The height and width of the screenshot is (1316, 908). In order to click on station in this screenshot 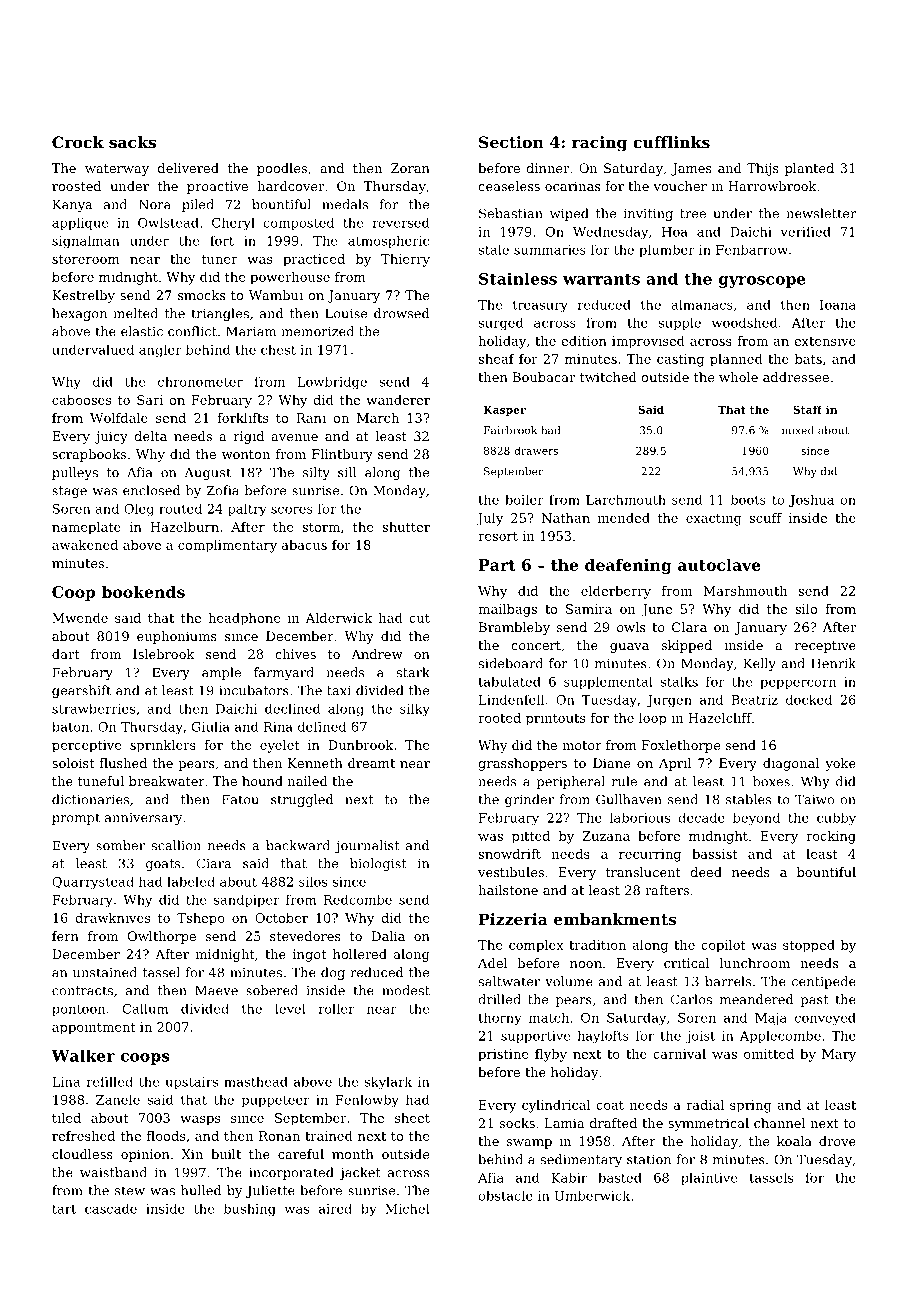, I will do `click(649, 1160)`.
